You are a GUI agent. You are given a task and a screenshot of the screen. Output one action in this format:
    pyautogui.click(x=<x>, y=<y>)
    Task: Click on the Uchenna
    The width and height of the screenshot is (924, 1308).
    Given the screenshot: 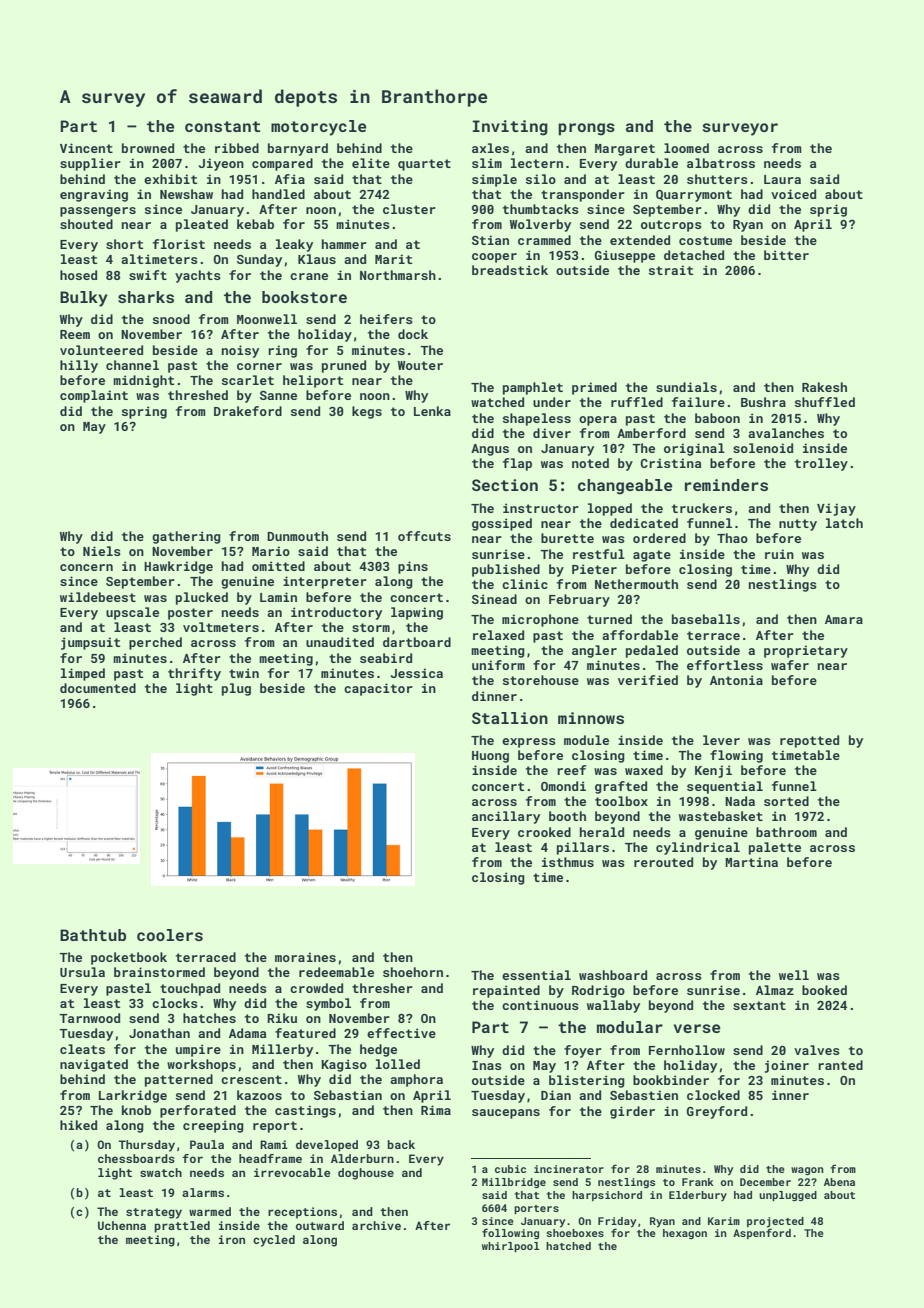 What is the action you would take?
    pyautogui.click(x=122, y=1225)
